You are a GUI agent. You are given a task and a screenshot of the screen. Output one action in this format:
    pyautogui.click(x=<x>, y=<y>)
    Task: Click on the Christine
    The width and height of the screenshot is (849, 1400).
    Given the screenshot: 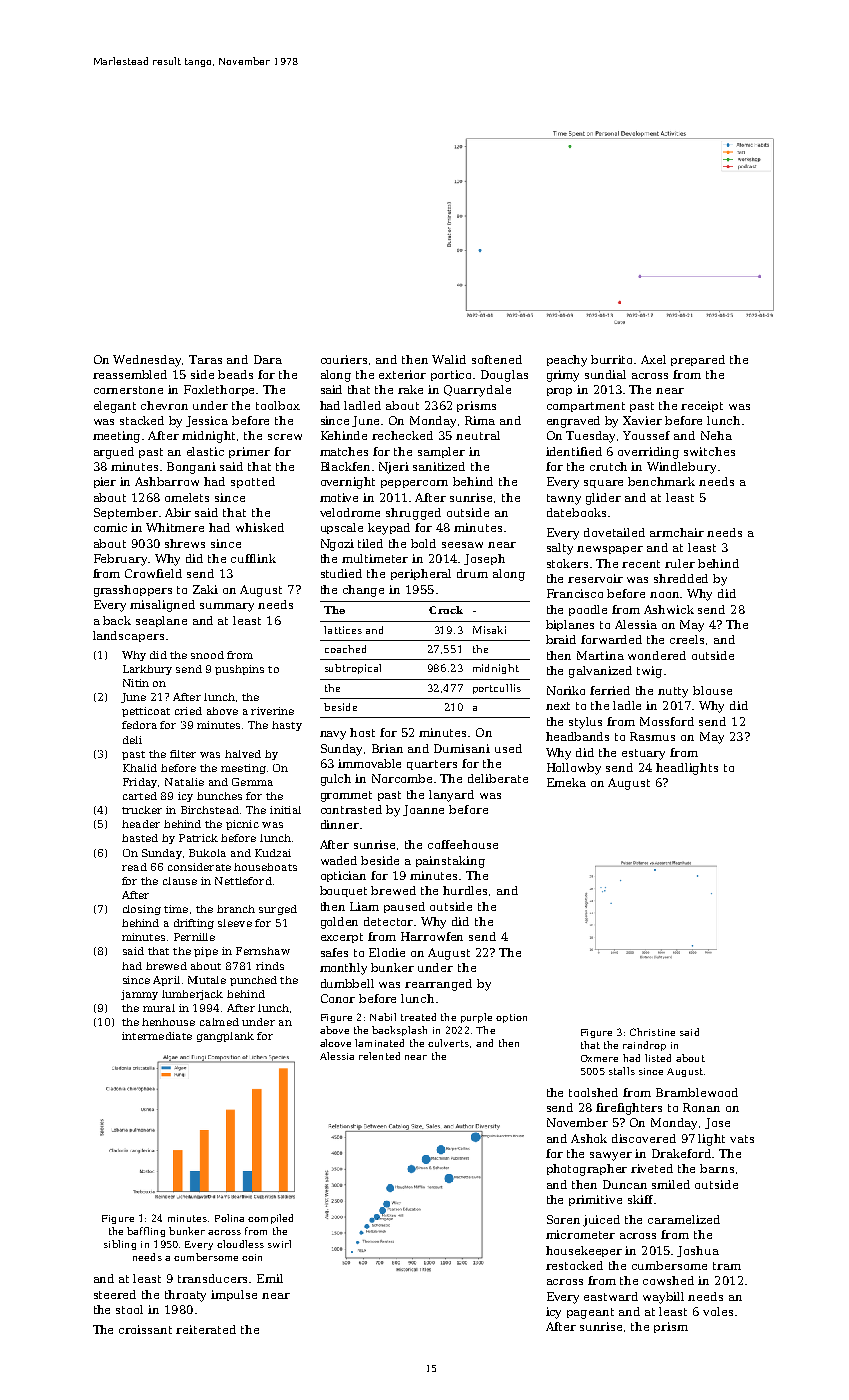 What is the action you would take?
    pyautogui.click(x=652, y=1032)
